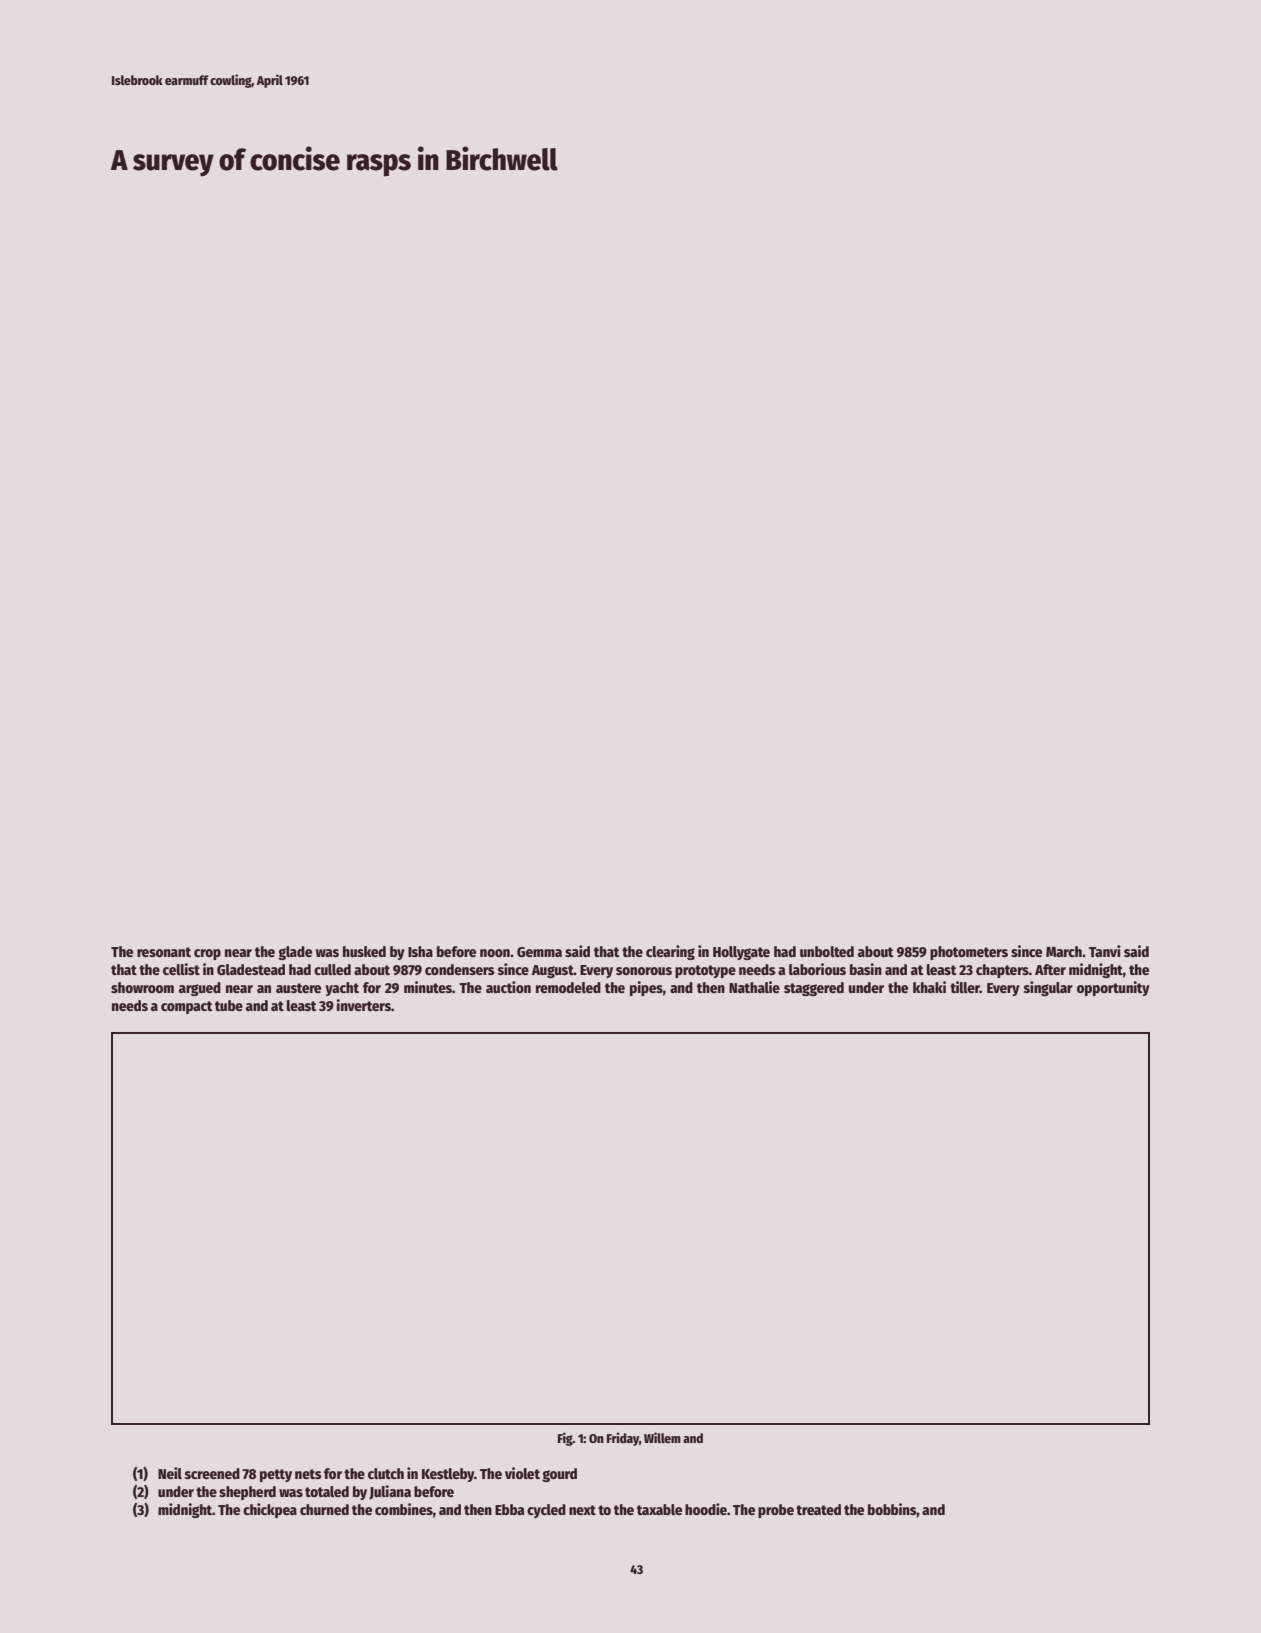  I want to click on resonant, so click(164, 952).
